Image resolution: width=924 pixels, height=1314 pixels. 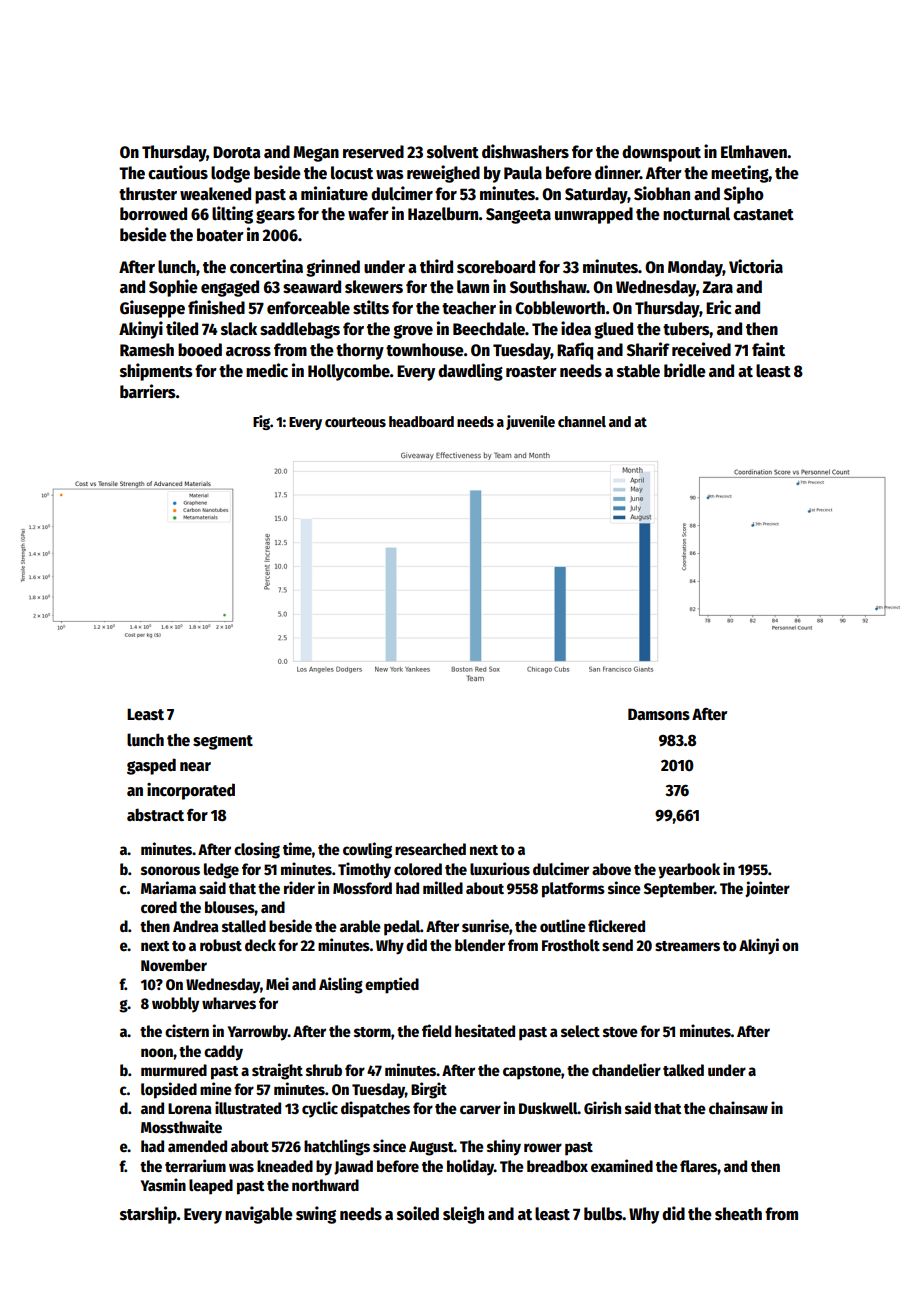 What do you see at coordinates (353, 1167) in the image?
I see `Jawad` at bounding box center [353, 1167].
